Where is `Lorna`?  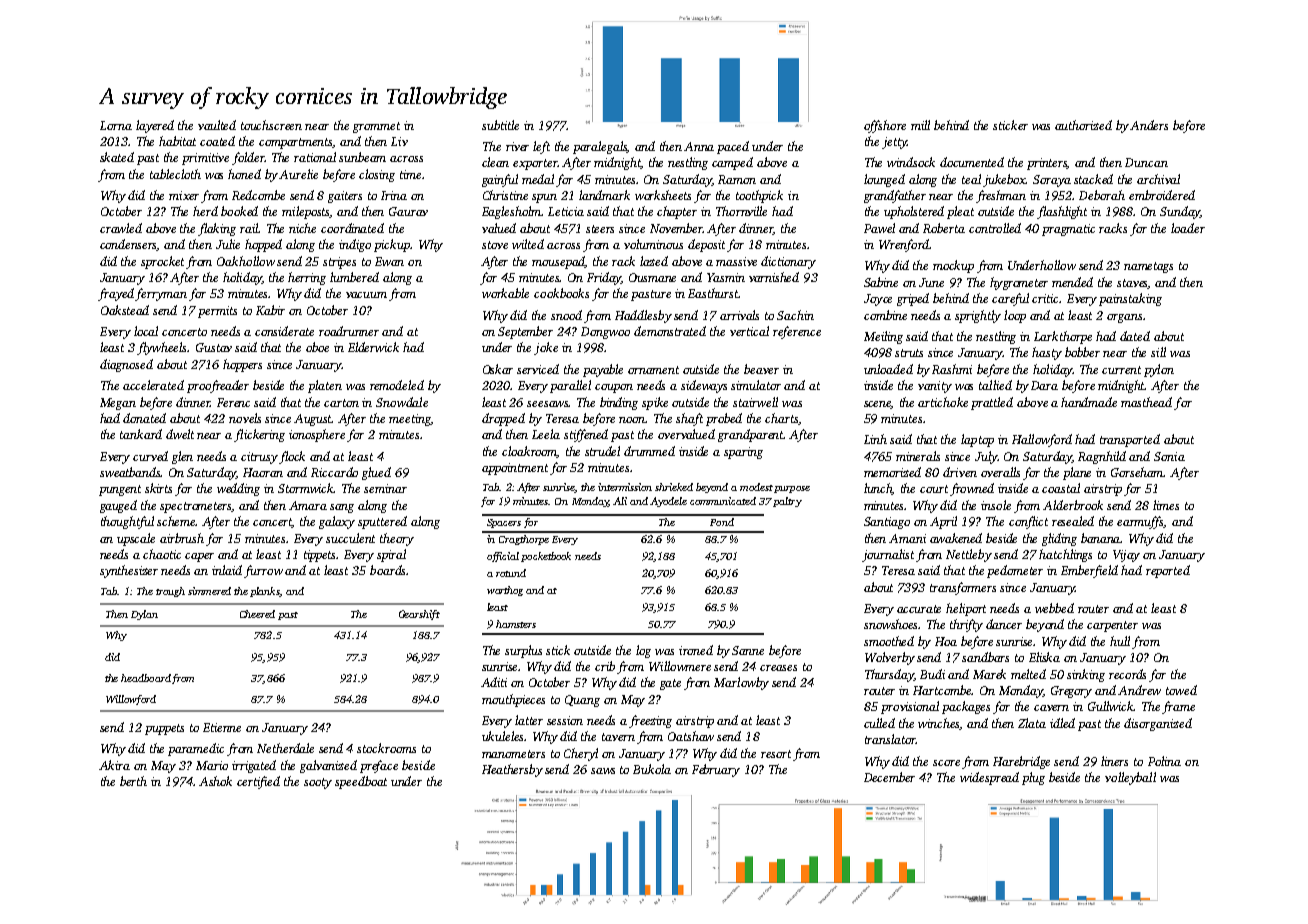 Lorna is located at coordinates (116, 125).
